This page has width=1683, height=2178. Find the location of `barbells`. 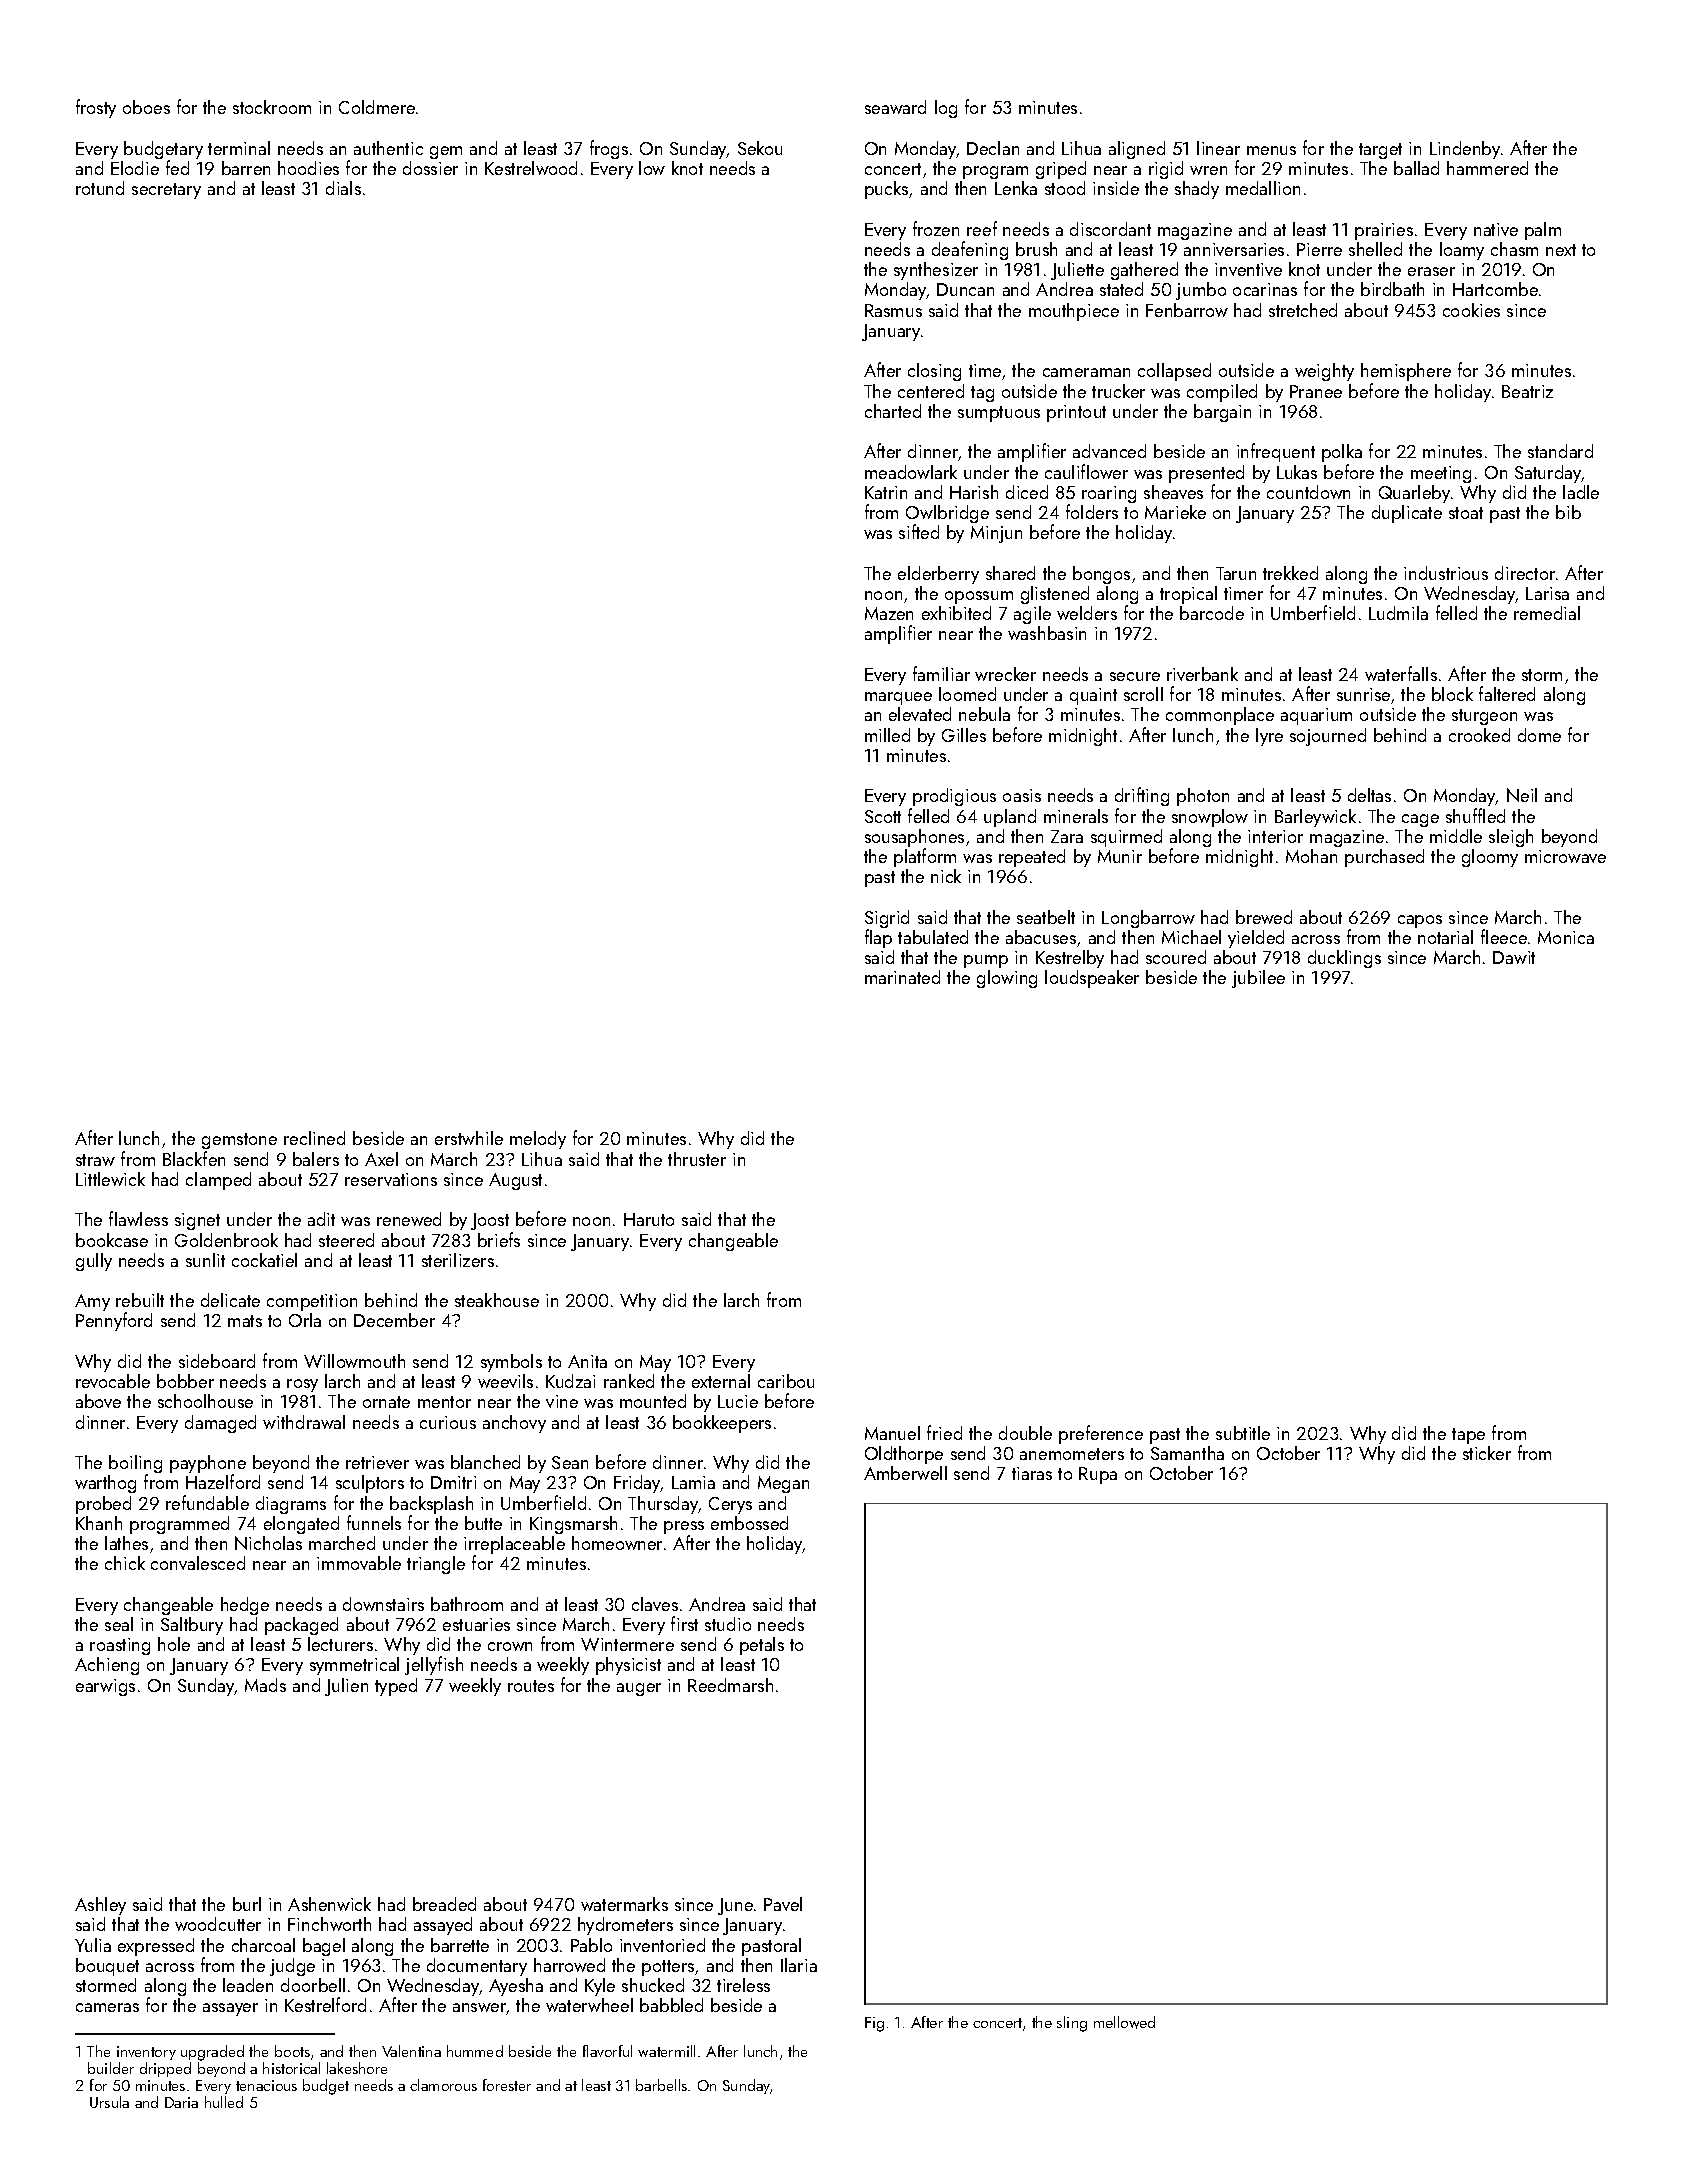

barbells is located at coordinates (661, 2085).
